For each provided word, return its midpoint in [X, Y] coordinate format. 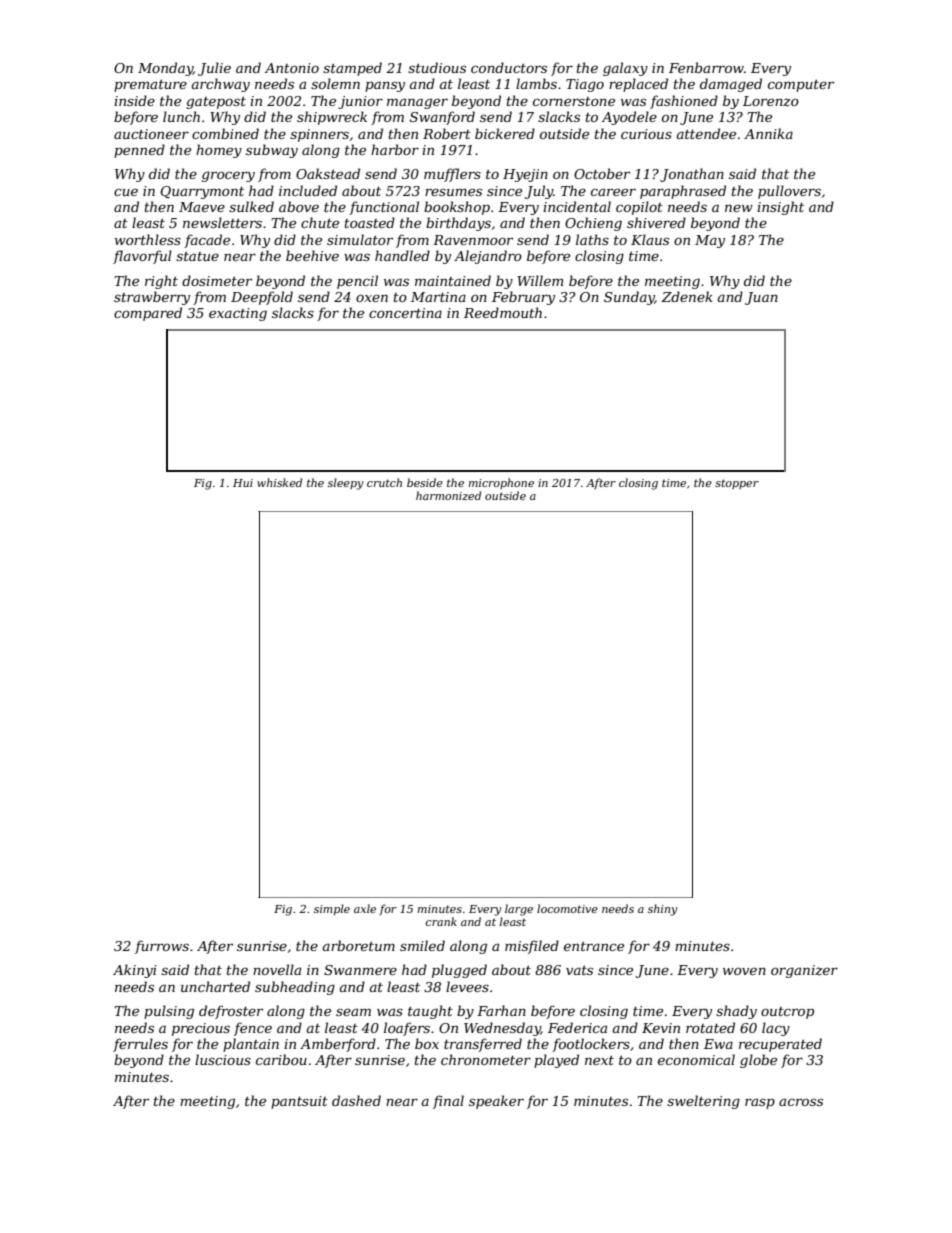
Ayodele [629, 118]
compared [148, 314]
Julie [214, 69]
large [519, 910]
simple [332, 909]
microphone [501, 483]
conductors [509, 67]
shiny [662, 910]
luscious [223, 1059]
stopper [737, 484]
